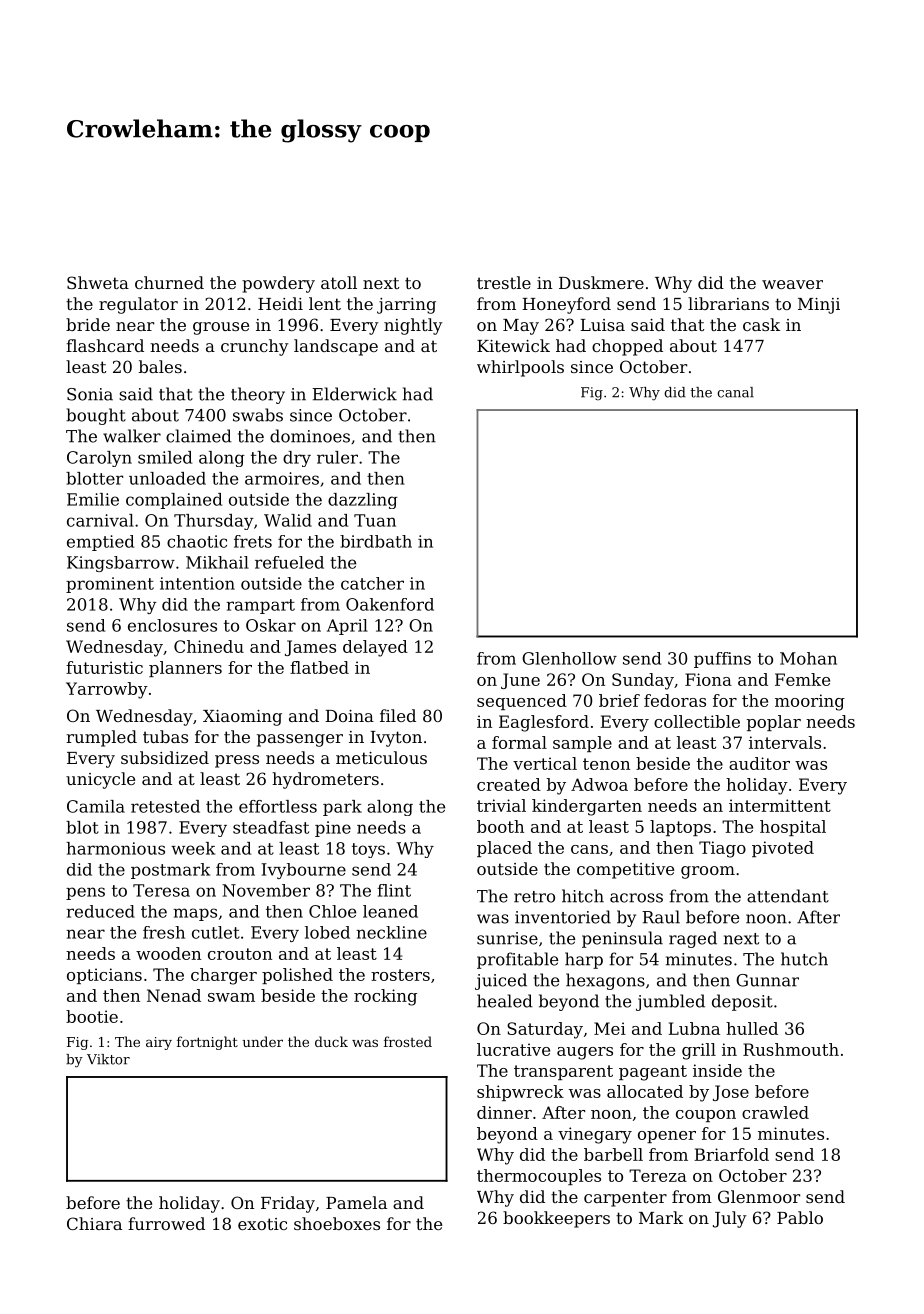  I want to click on puffins, so click(722, 660).
